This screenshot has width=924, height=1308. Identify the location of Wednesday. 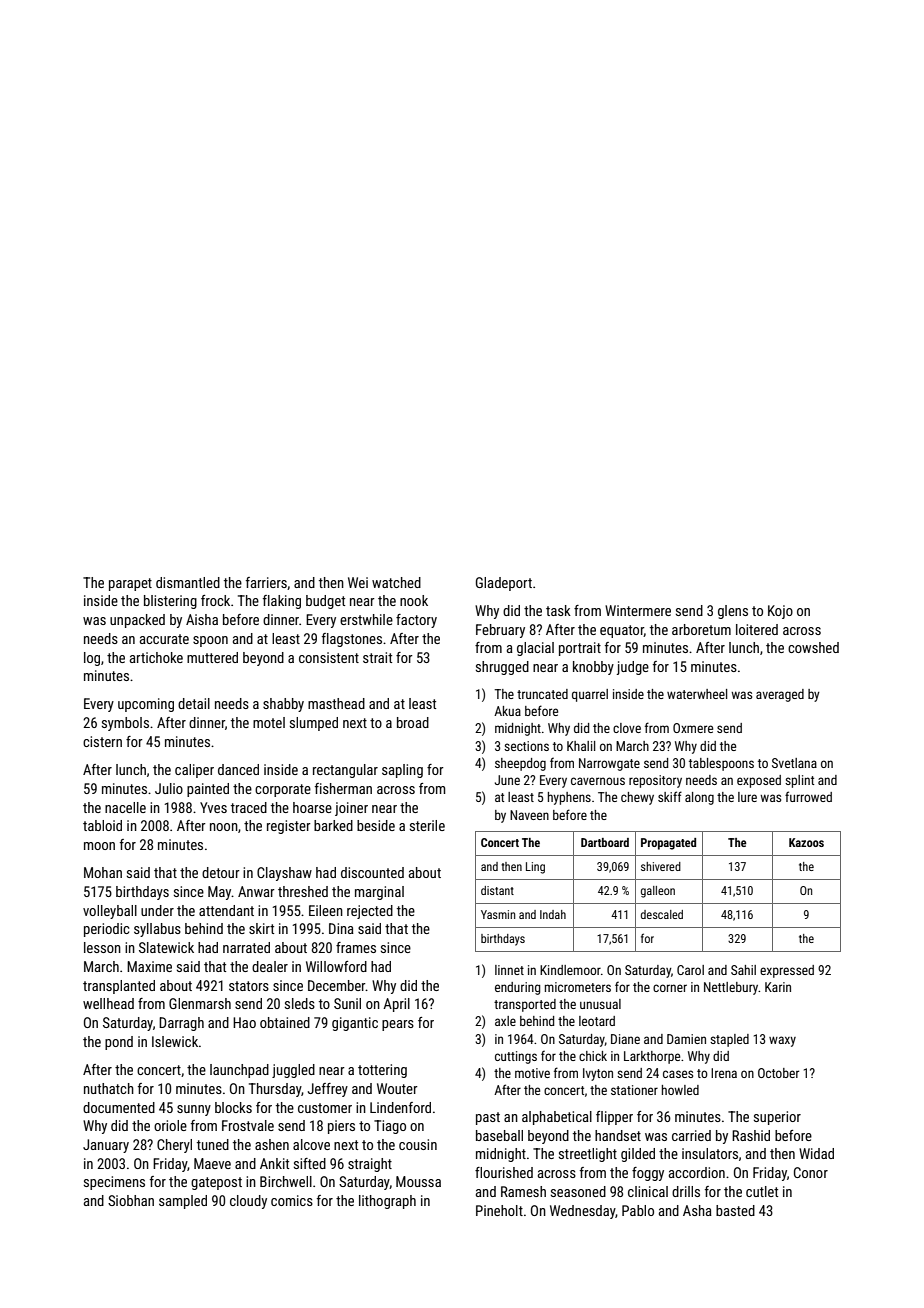
(583, 1212).
